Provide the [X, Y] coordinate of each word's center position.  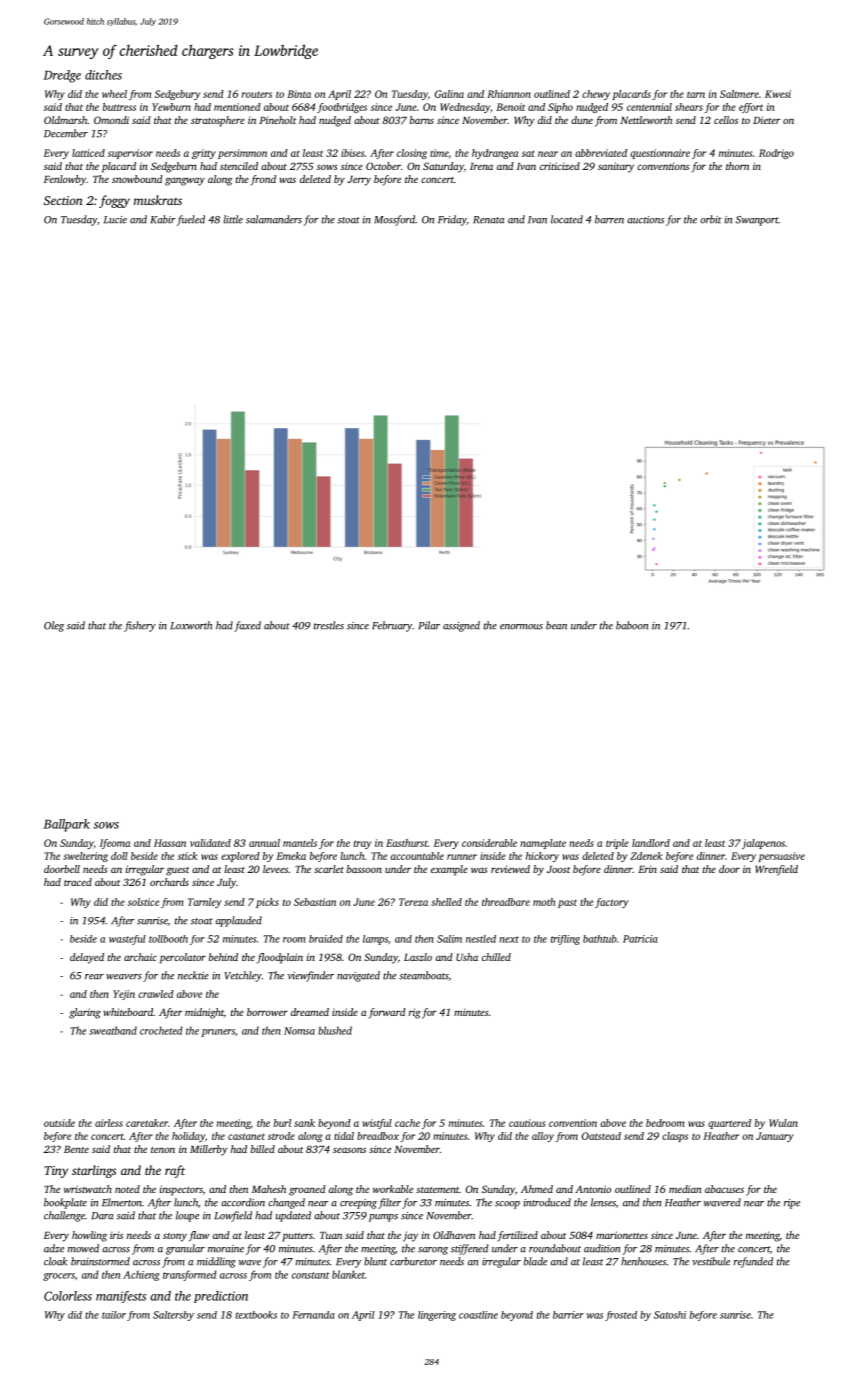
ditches [103, 75]
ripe [792, 1204]
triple [617, 844]
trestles [329, 625]
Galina [449, 94]
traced [78, 882]
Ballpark [67, 825]
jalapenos [763, 844]
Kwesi [778, 94]
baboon [632, 625]
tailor [114, 1315]
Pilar [429, 625]
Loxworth [191, 625]
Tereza [413, 902]
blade [535, 1261]
